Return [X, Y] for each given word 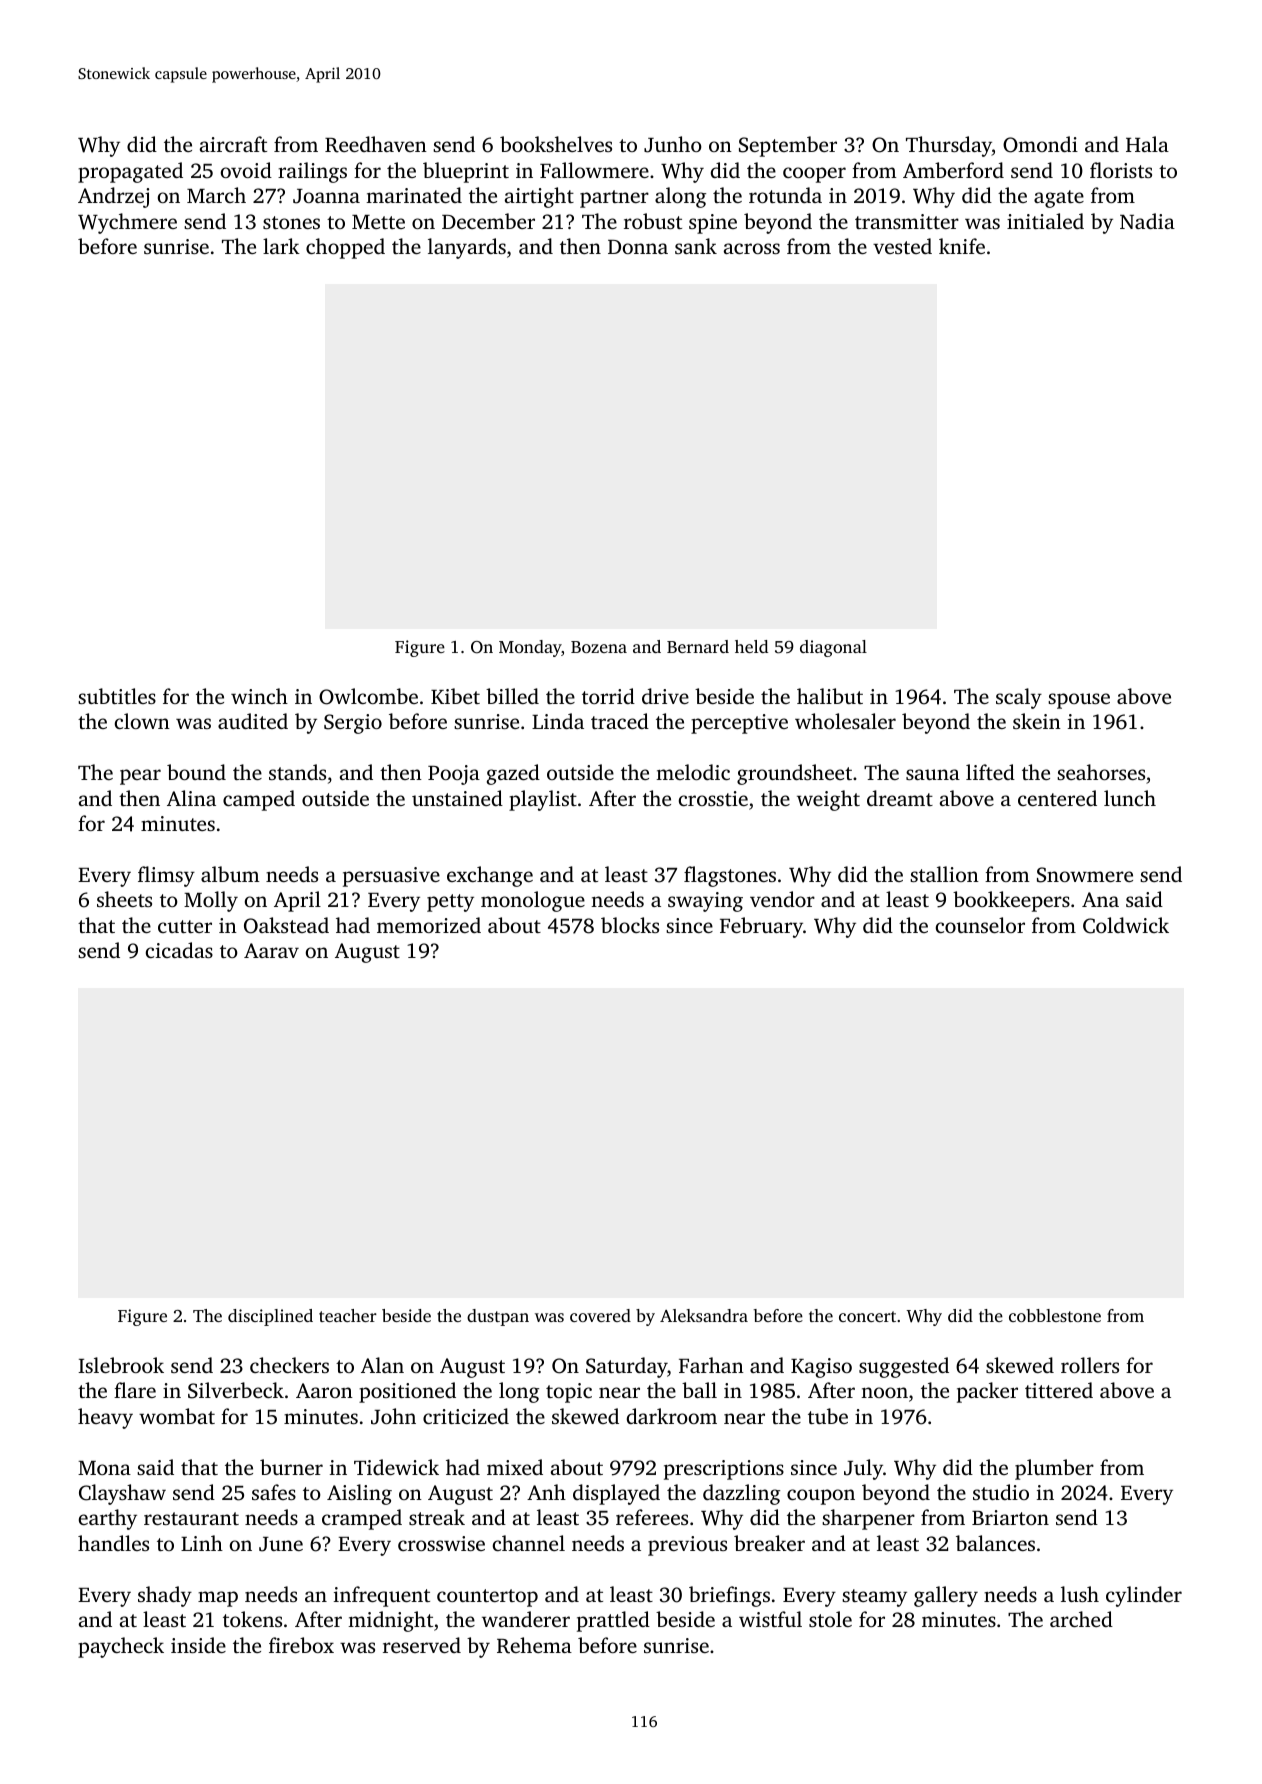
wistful [770, 1619]
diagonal [833, 648]
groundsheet [794, 774]
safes [274, 1492]
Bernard [698, 646]
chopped [345, 248]
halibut [830, 696]
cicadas [179, 950]
